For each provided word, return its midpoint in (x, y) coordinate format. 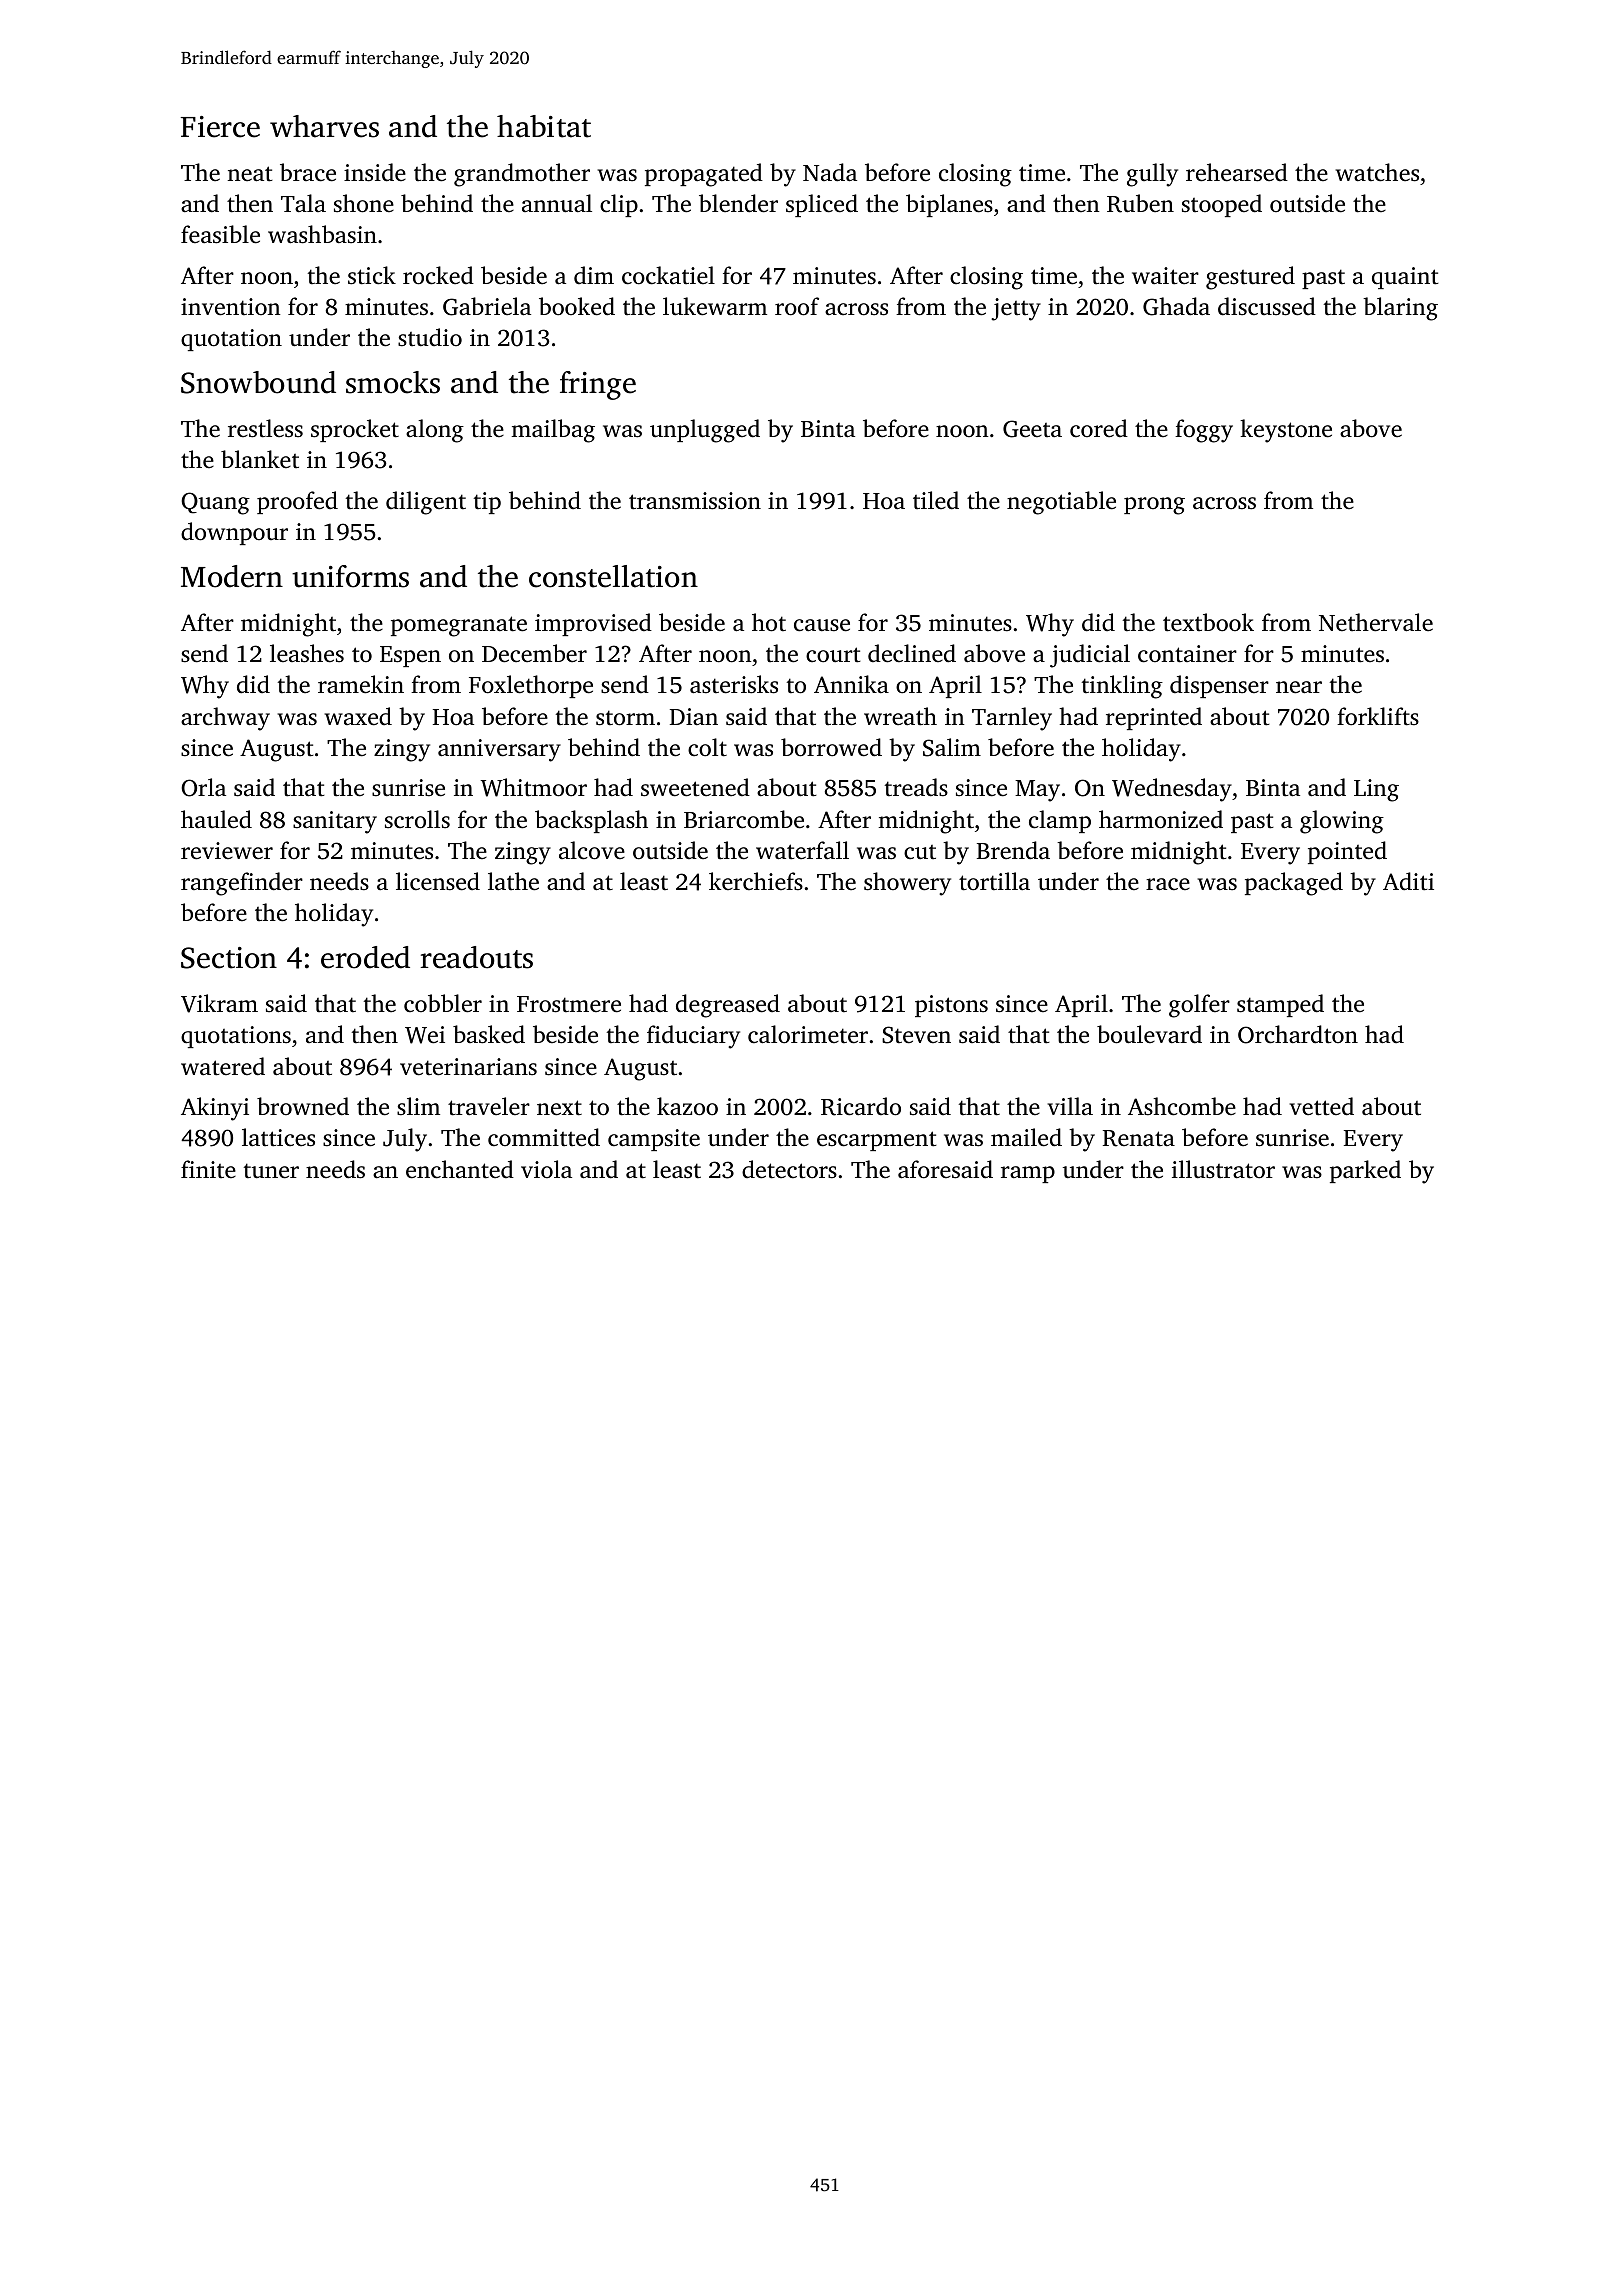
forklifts (1378, 716)
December (534, 653)
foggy (1204, 431)
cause (822, 625)
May (1037, 791)
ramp (1028, 1174)
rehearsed (1237, 172)
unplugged (705, 431)
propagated (704, 175)
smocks (393, 382)
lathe (513, 881)
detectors (789, 1169)
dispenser (1219, 686)
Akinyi (215, 1109)
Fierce (220, 127)
